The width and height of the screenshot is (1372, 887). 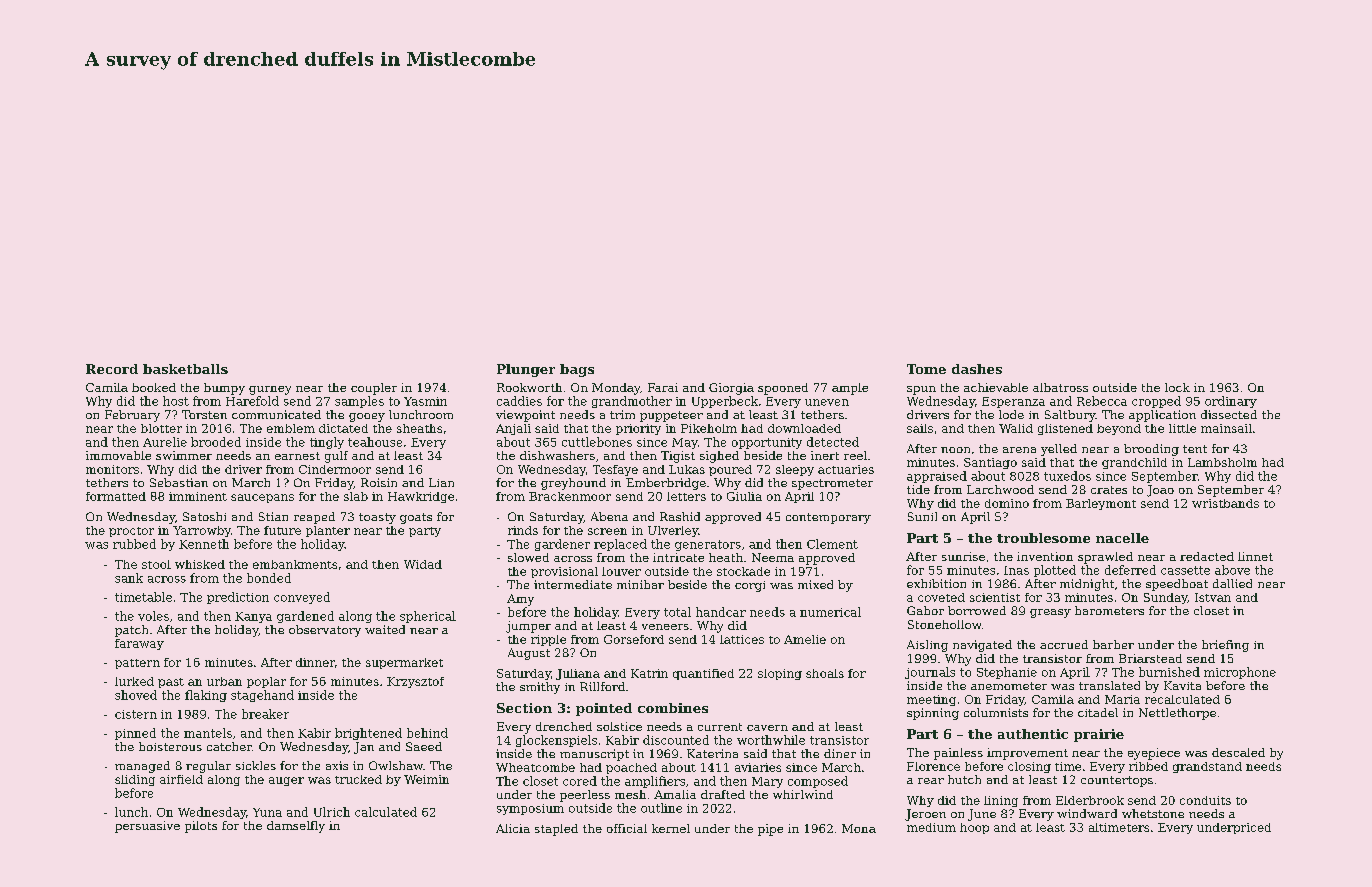 I want to click on Plunger, so click(x=526, y=370).
